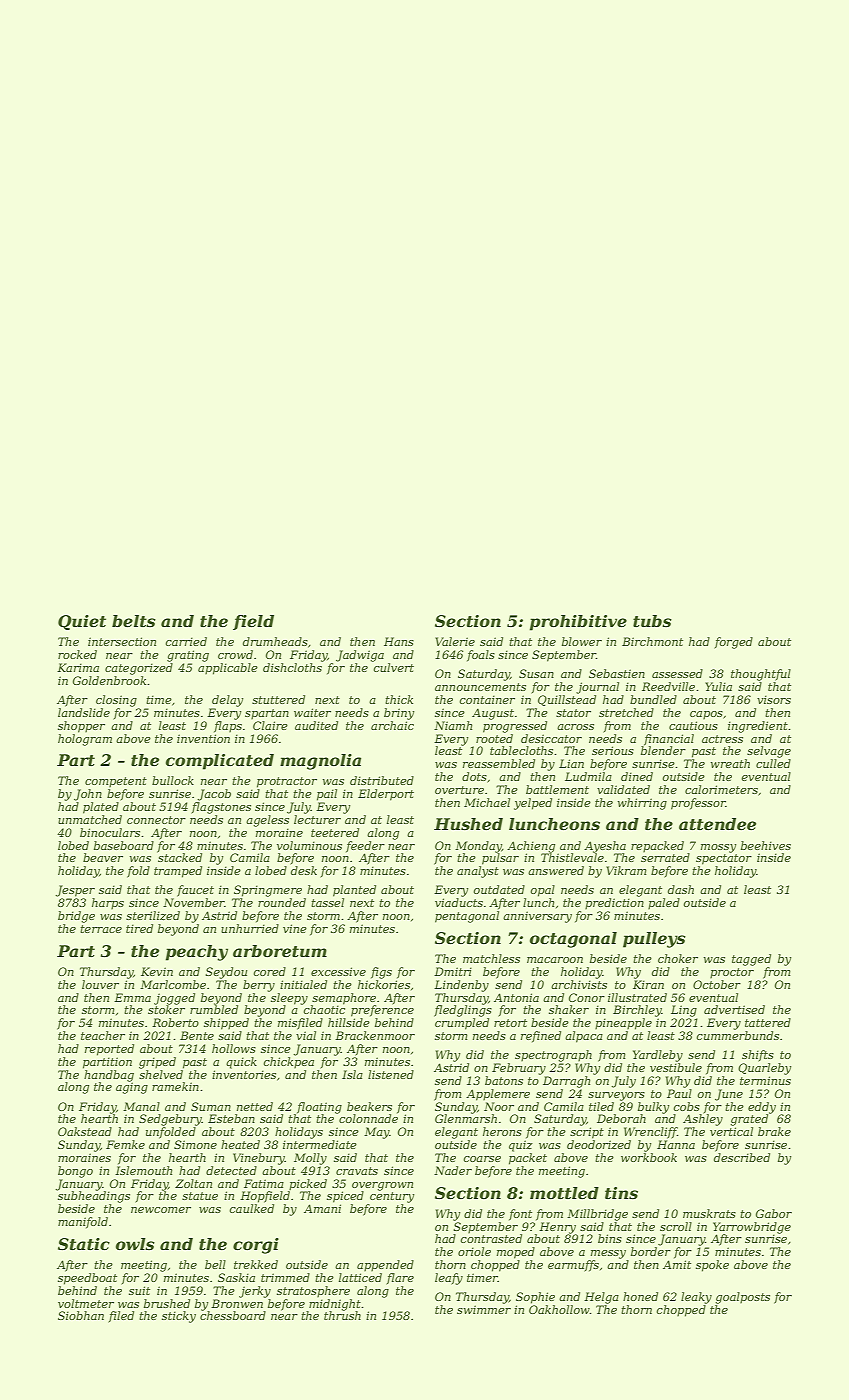 The width and height of the image is (849, 1400). Describe the element at coordinates (369, 1106) in the image. I see `beakers` at that location.
